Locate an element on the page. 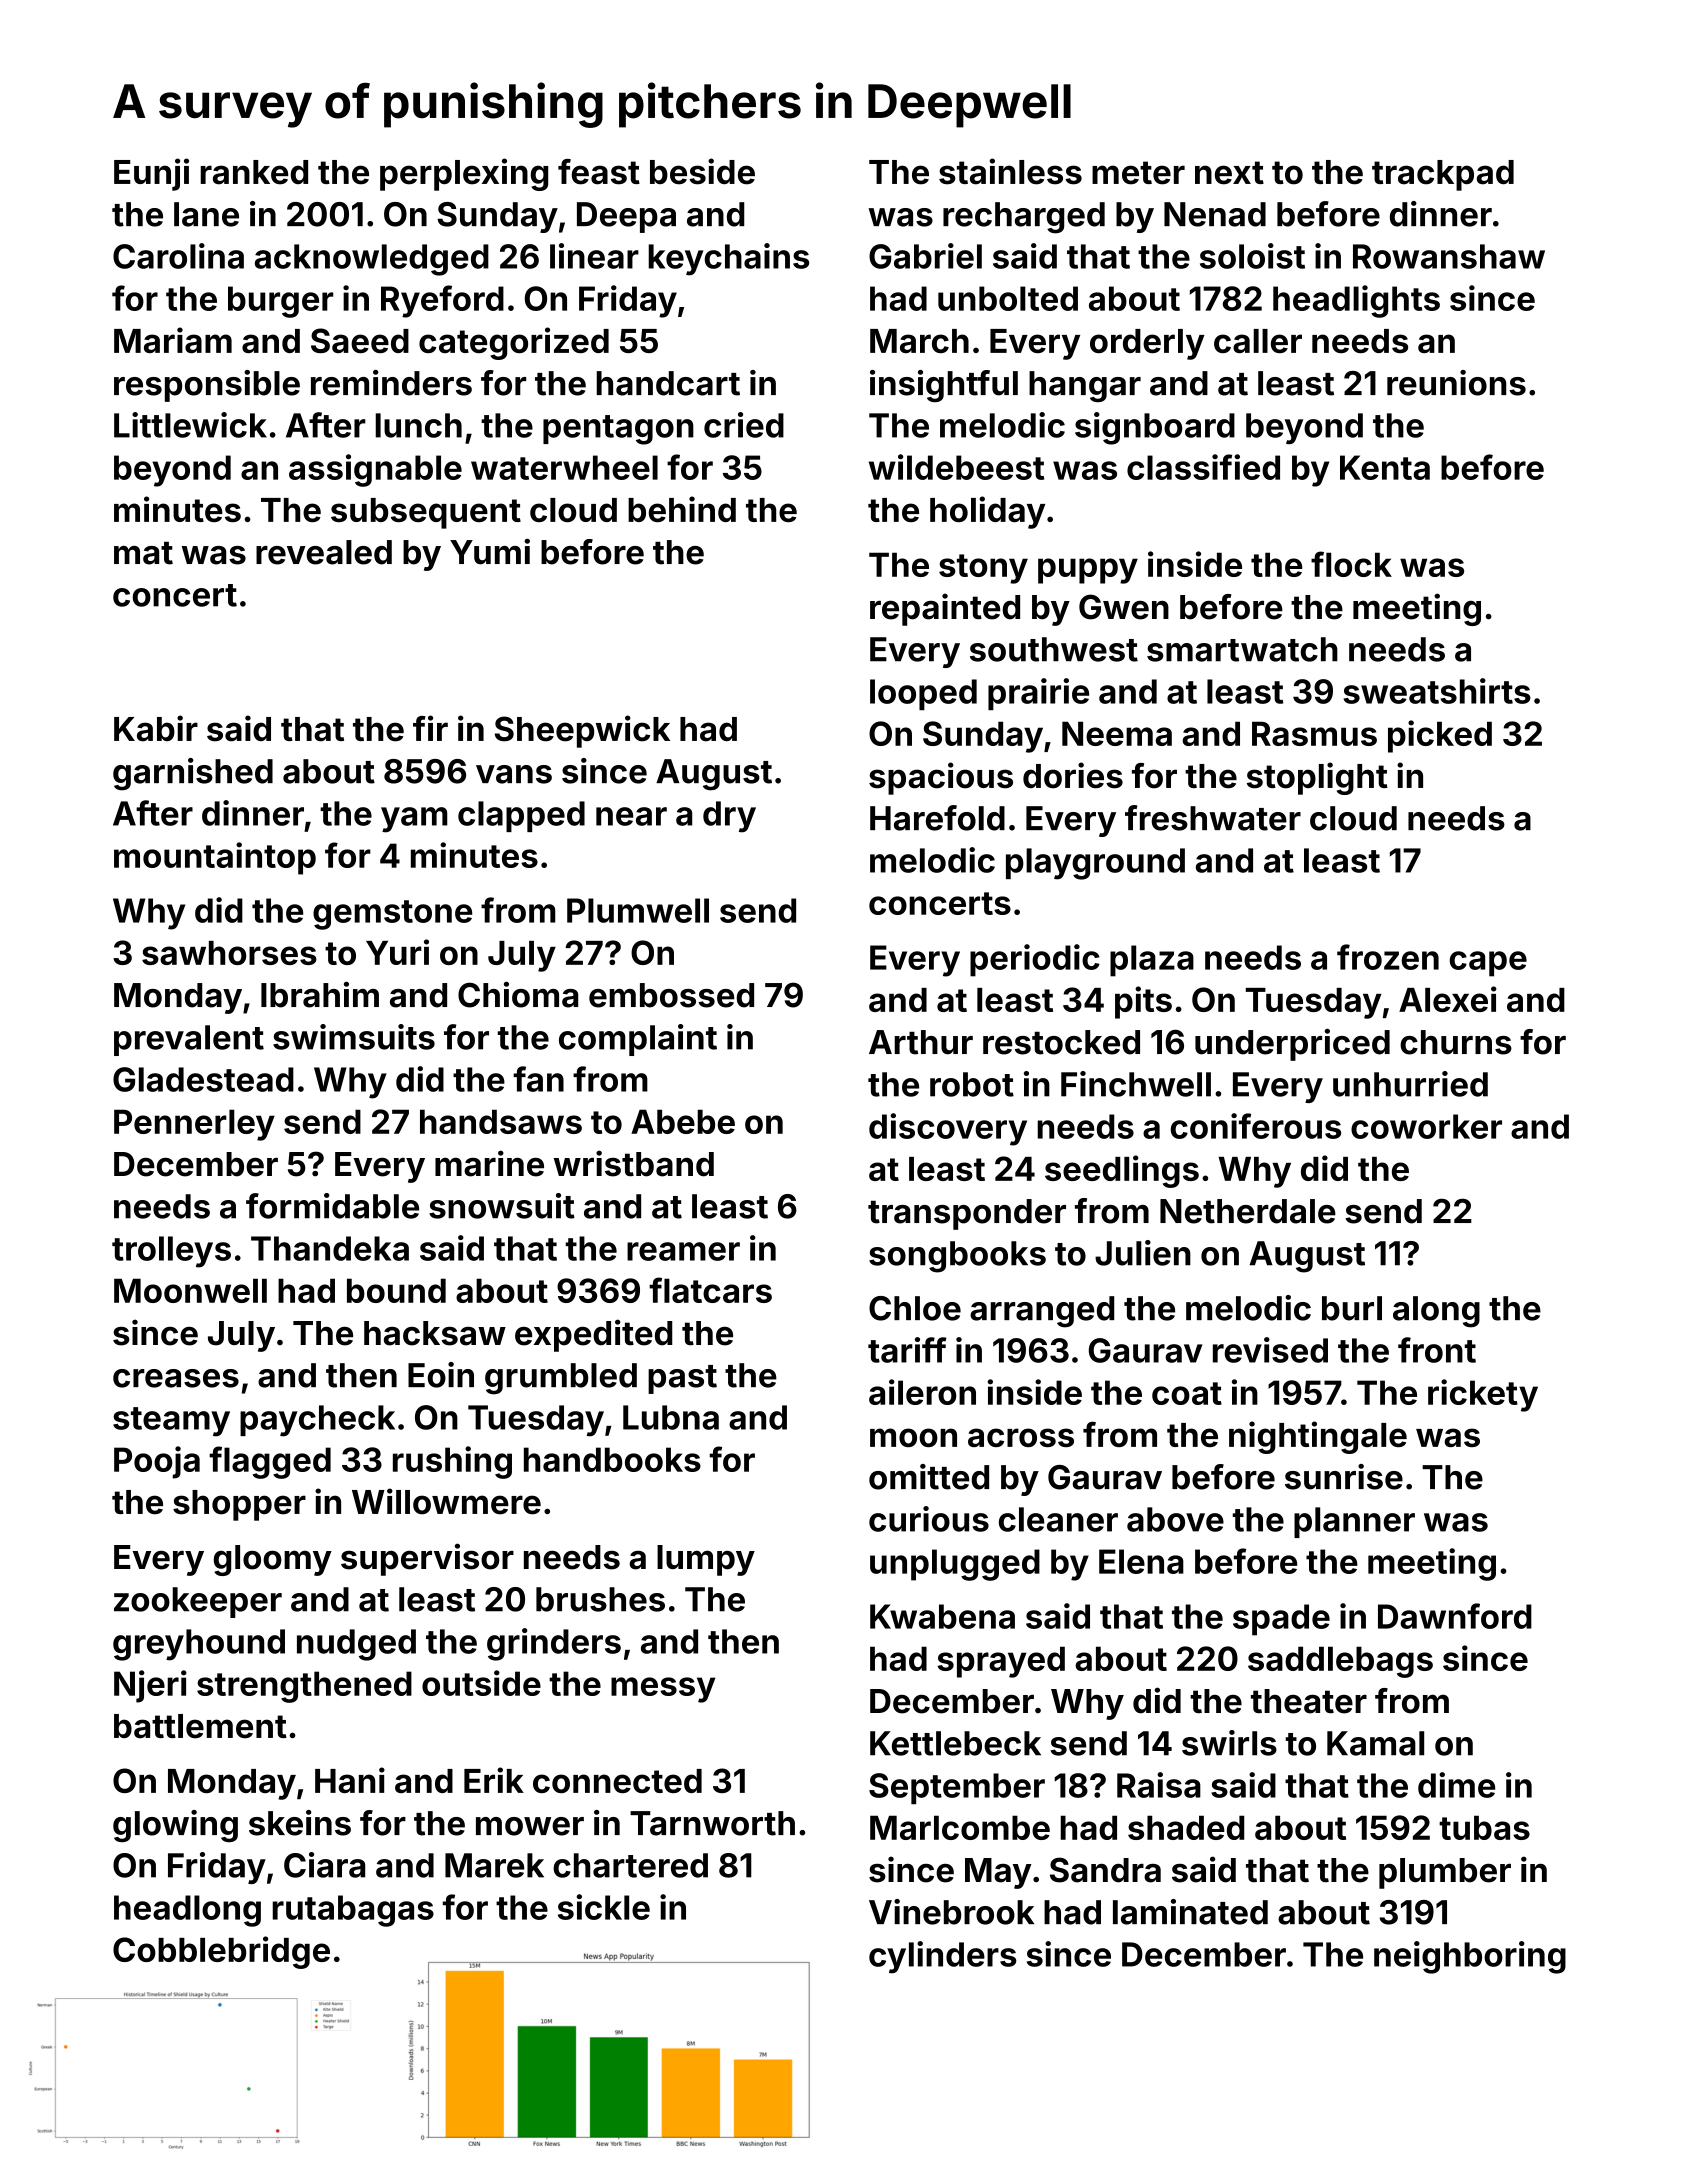 This page has width=1683, height=2178. headlights is located at coordinates (1356, 301).
